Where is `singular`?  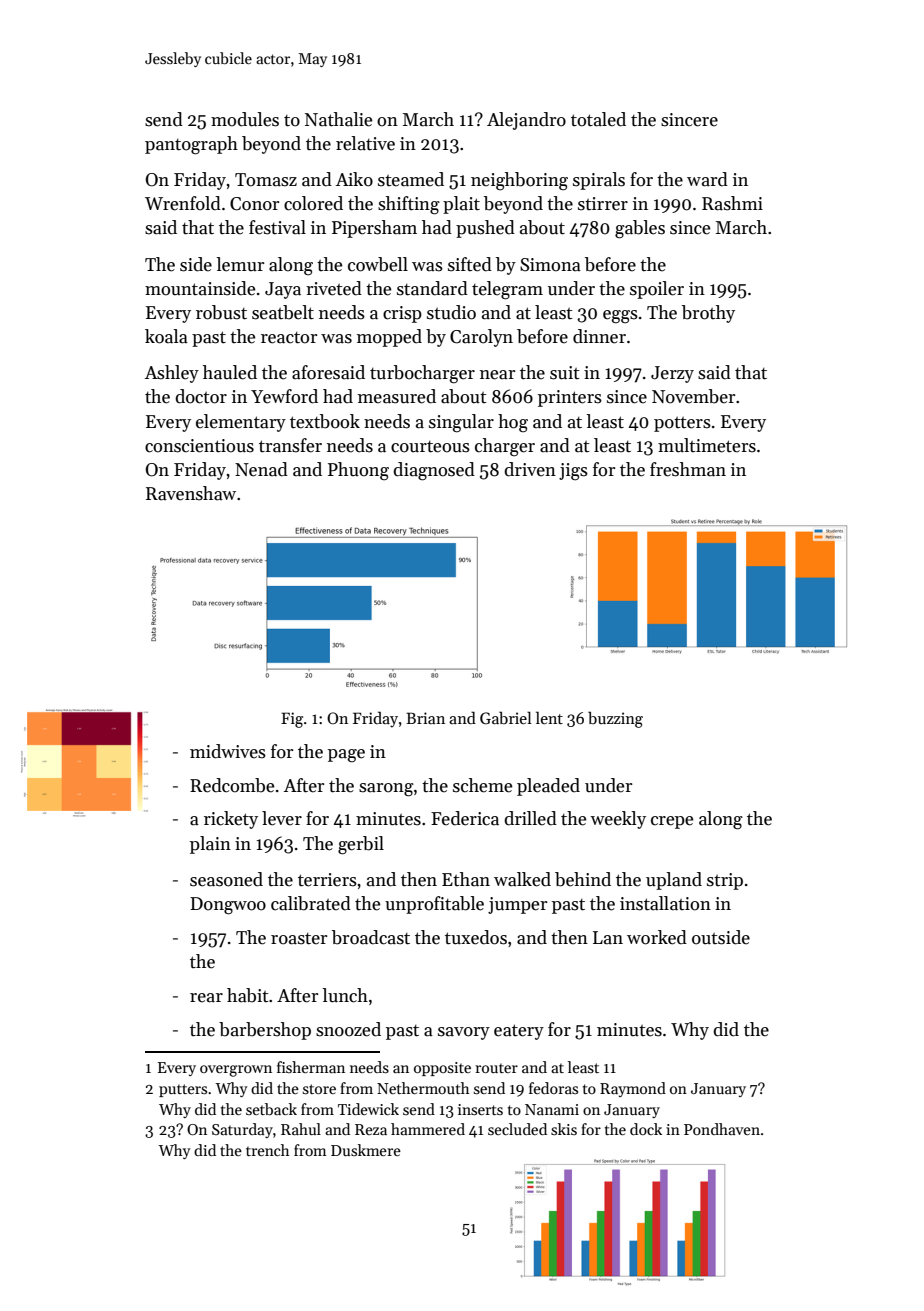 singular is located at coordinates (461, 423).
